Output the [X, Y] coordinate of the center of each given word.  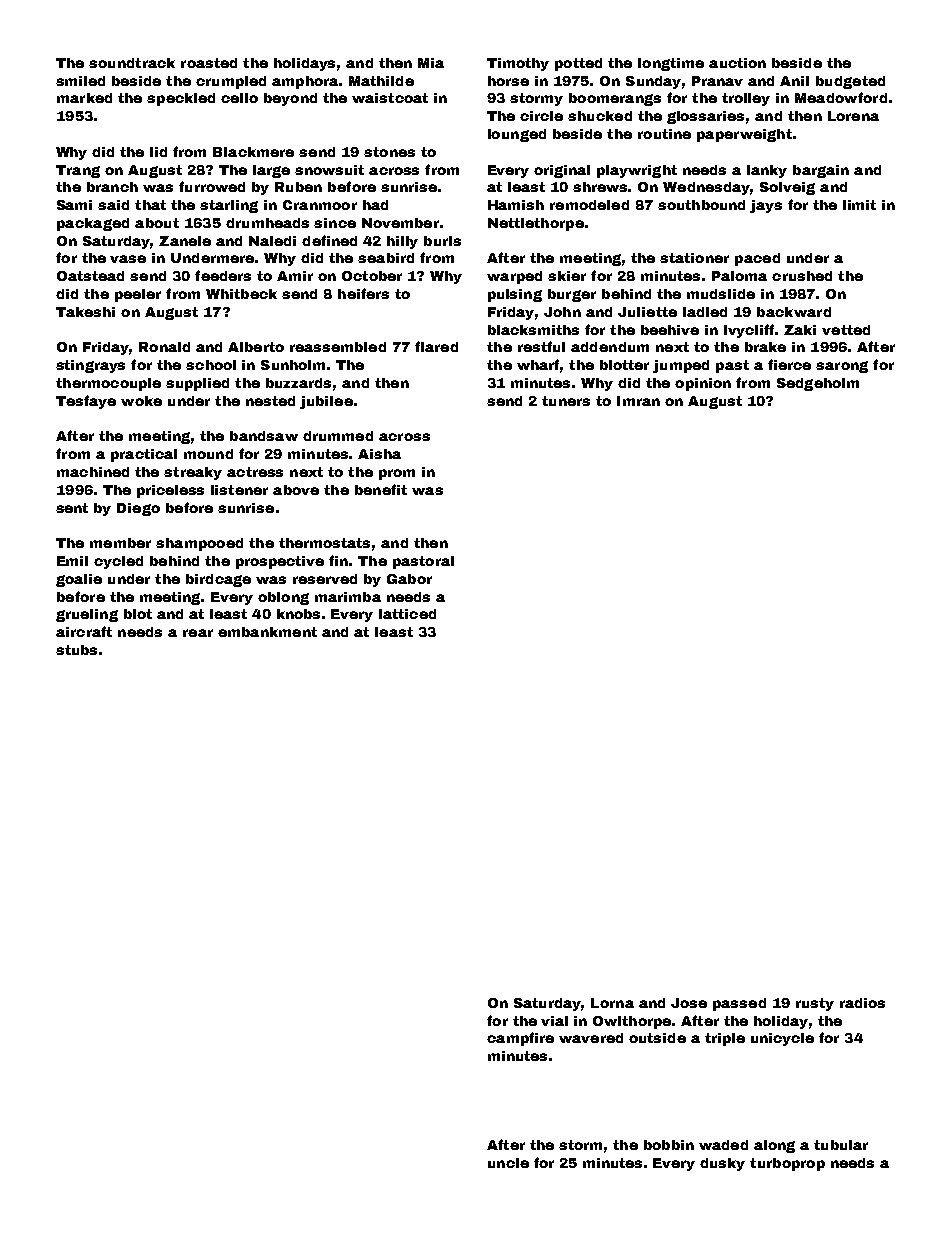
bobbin [669, 1145]
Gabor [409, 579]
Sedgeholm [818, 384]
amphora [305, 82]
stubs [76, 650]
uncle [508, 1163]
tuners [566, 401]
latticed [407, 614]
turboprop [787, 1164]
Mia [431, 63]
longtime [671, 64]
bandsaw [264, 436]
